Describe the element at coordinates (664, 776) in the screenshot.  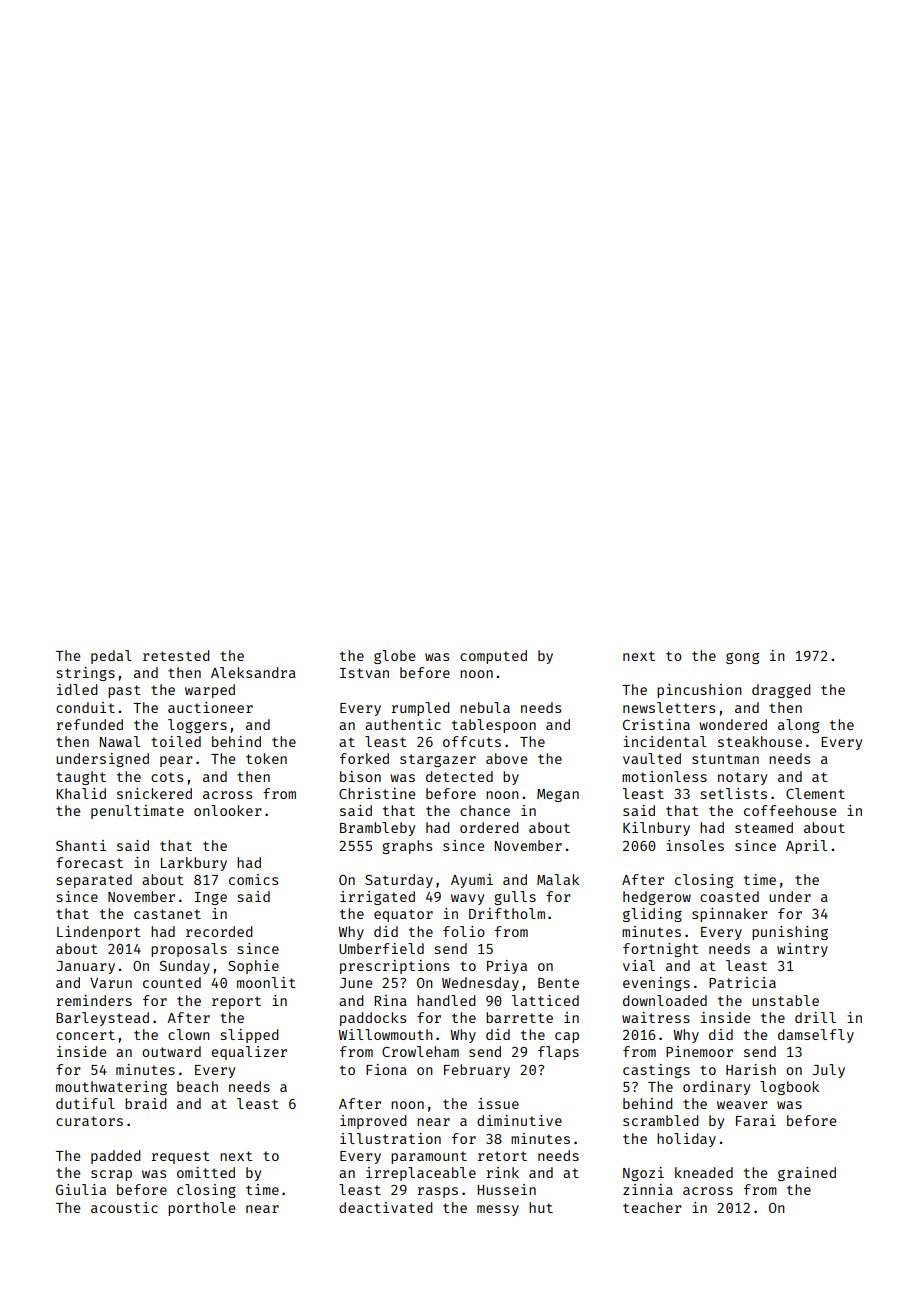
I see `motionless` at that location.
